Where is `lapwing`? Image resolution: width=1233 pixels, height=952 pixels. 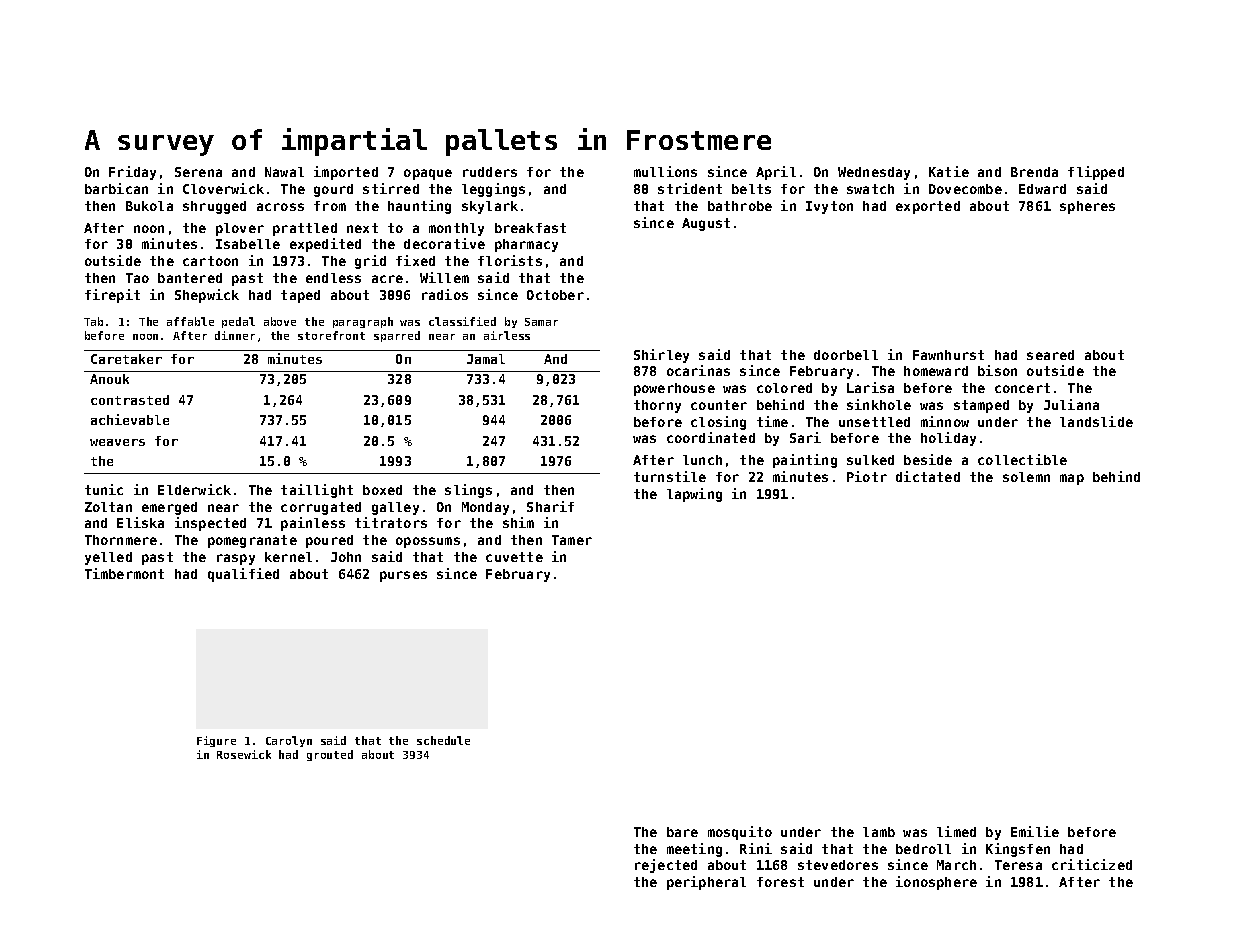
lapwing is located at coordinates (694, 495).
